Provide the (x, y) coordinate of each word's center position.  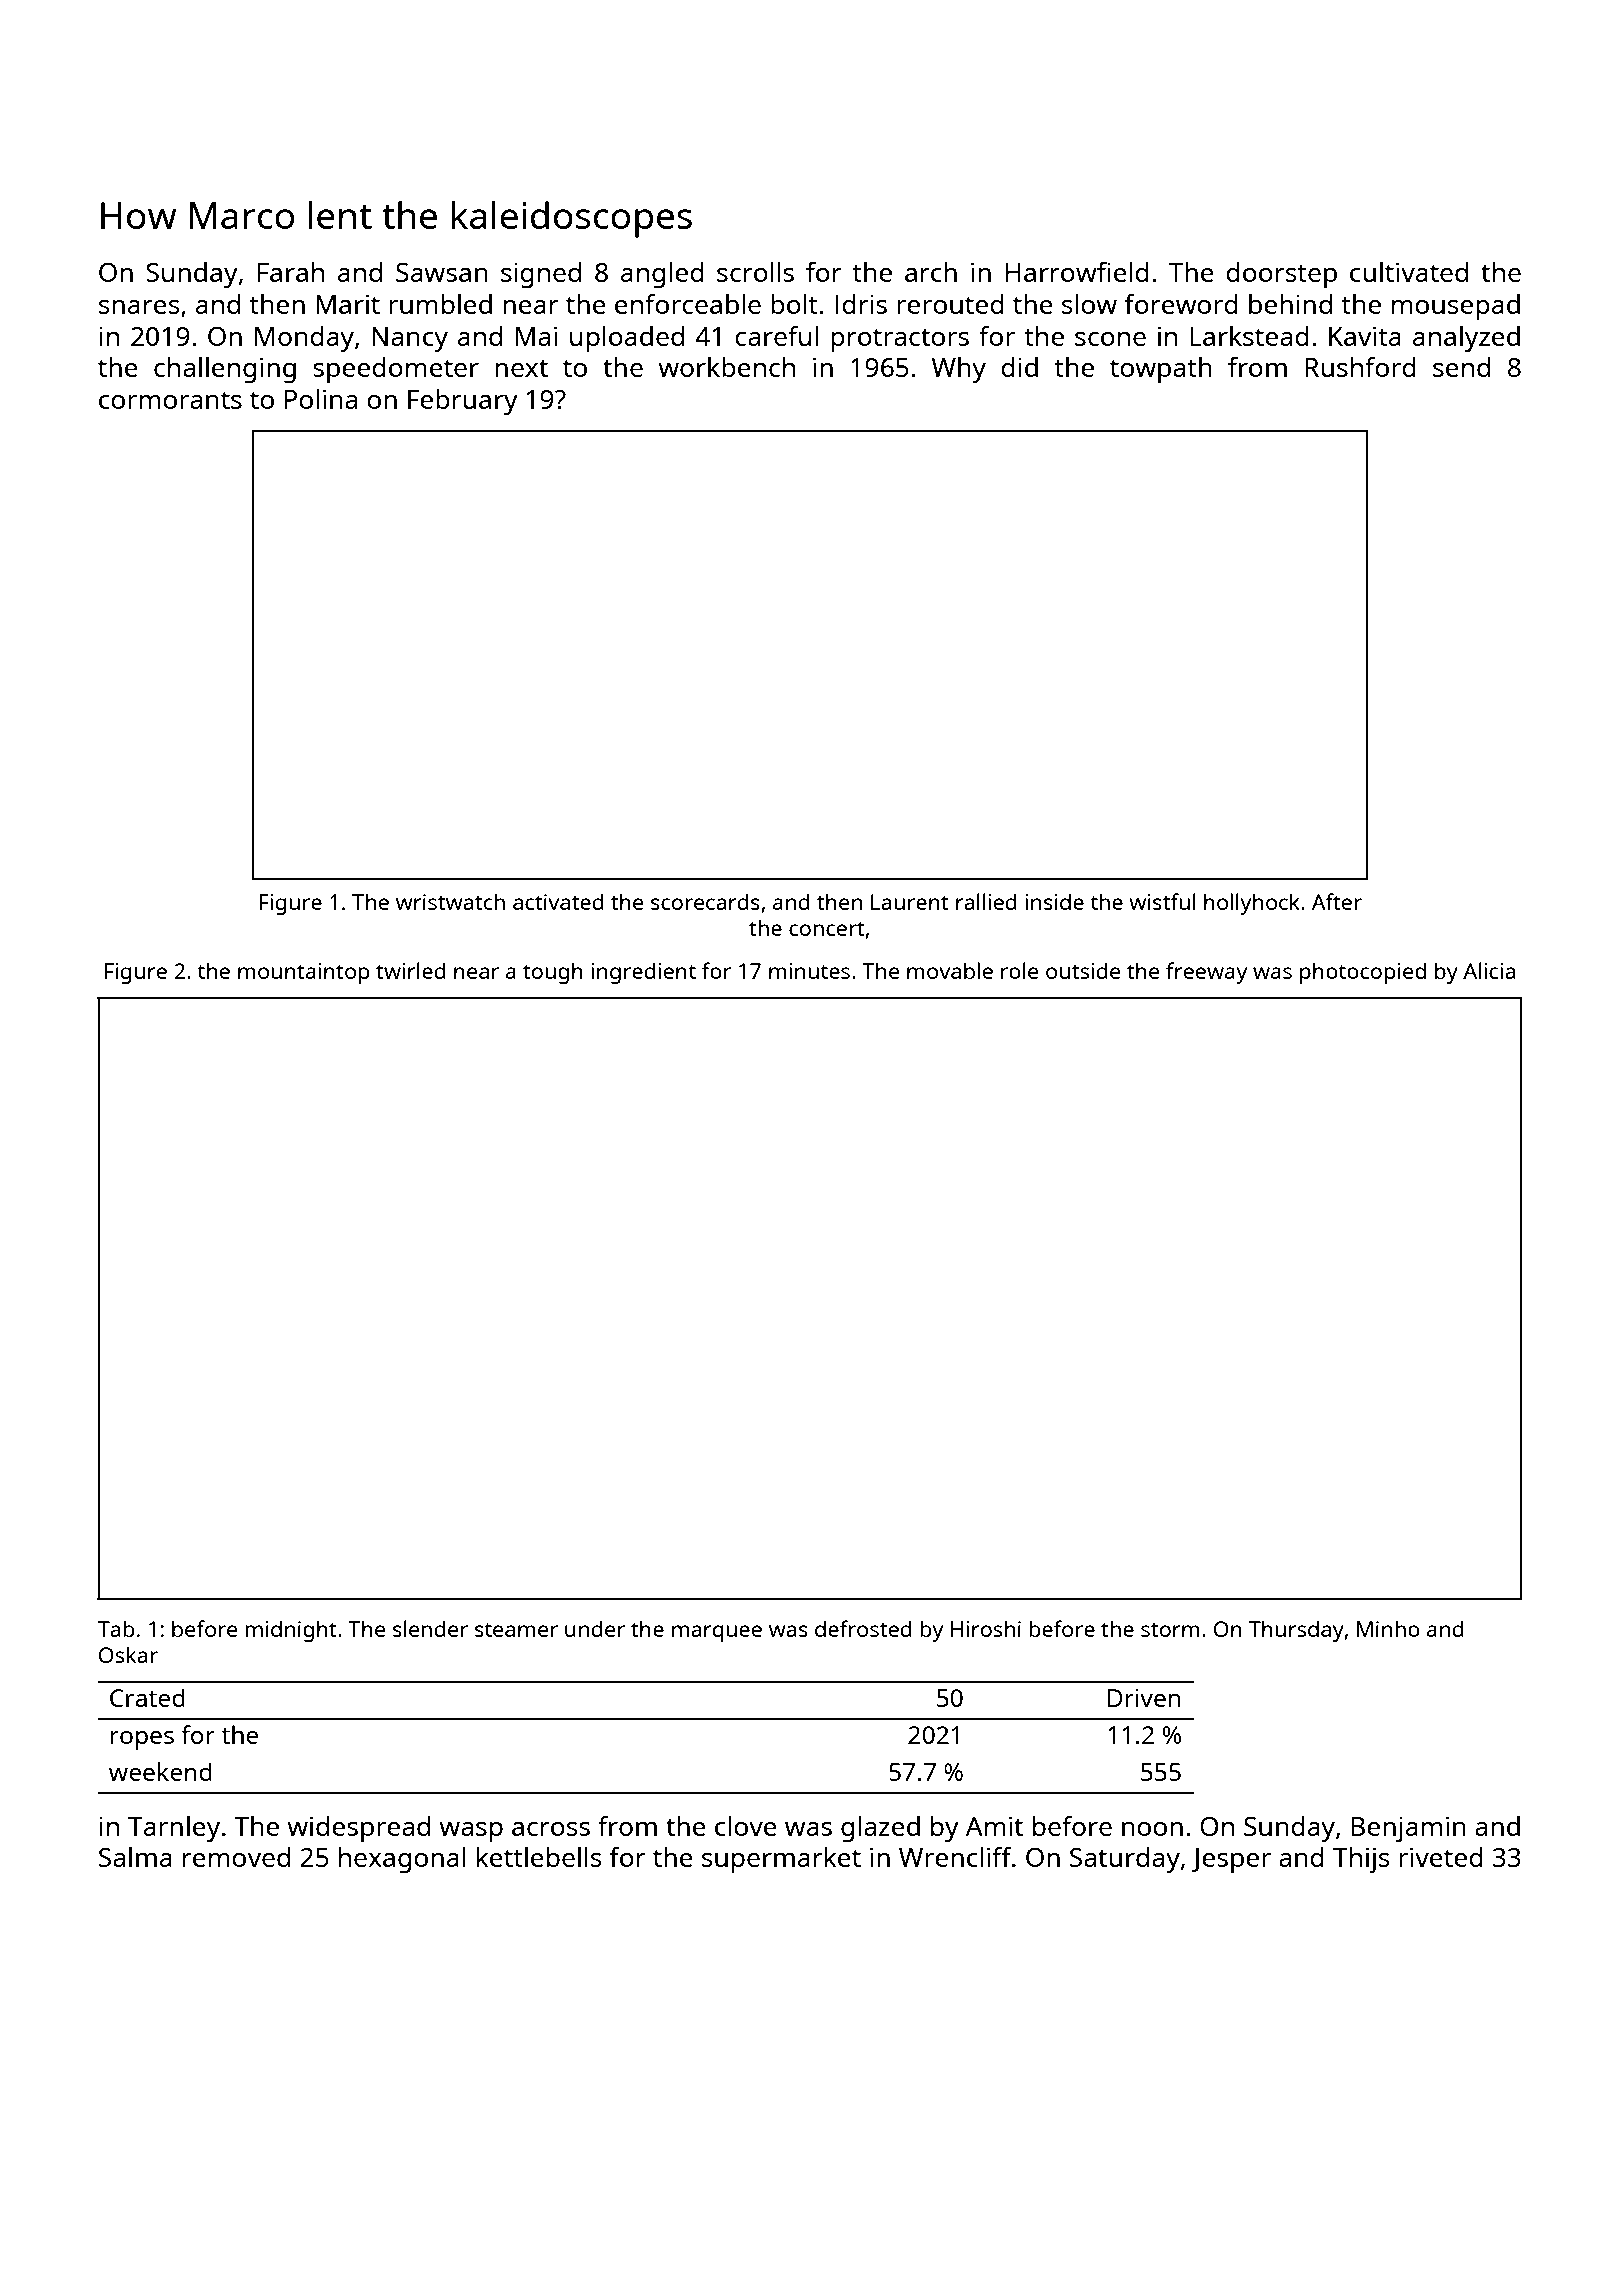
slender (430, 1628)
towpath (1161, 370)
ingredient (643, 973)
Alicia (1489, 970)
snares (139, 307)
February (463, 402)
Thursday (1296, 1631)
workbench (726, 367)
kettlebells (539, 1857)
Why (958, 370)
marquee (717, 1633)
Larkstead (1249, 336)
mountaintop (304, 973)
